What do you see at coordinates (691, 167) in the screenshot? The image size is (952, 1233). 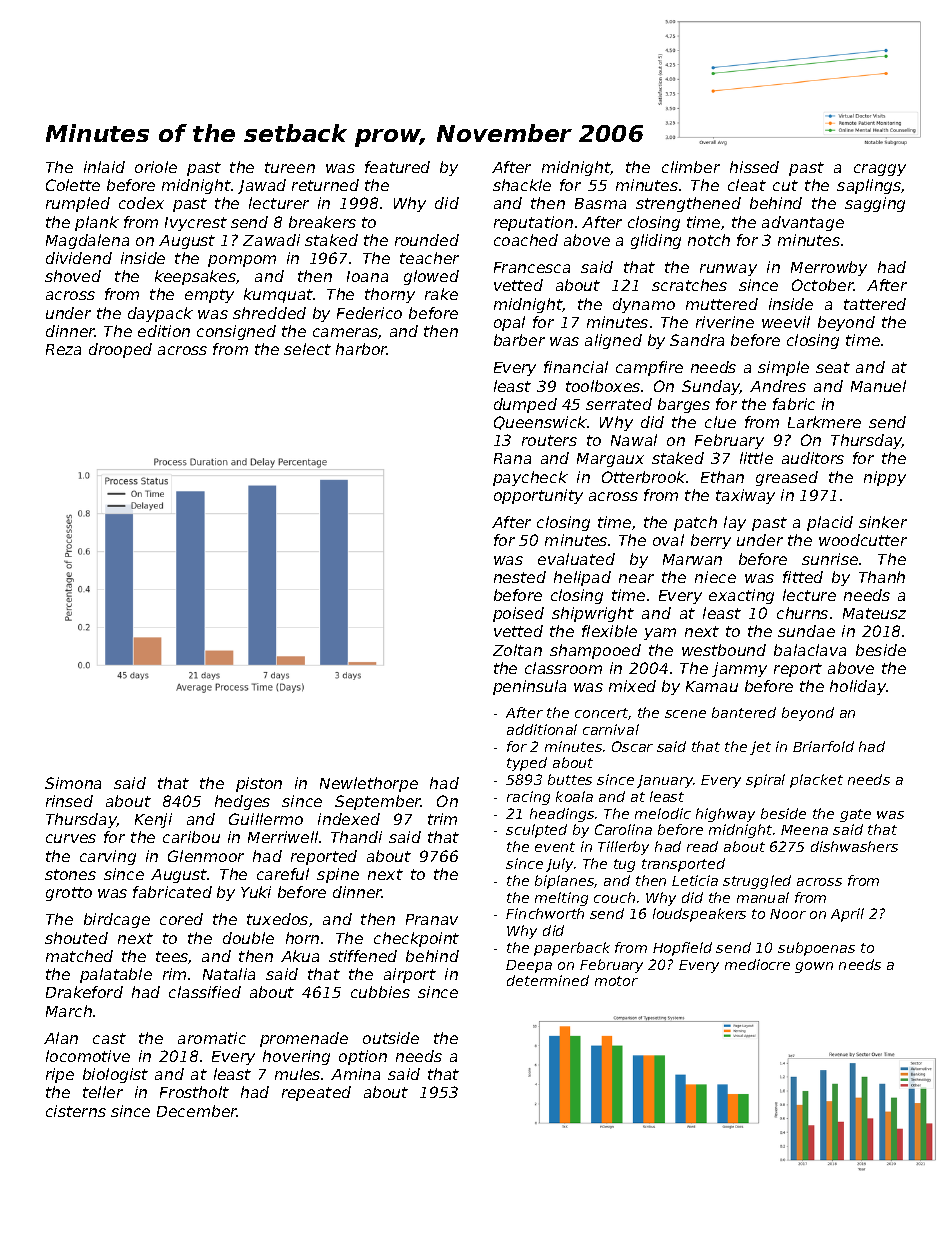 I see `climber` at bounding box center [691, 167].
